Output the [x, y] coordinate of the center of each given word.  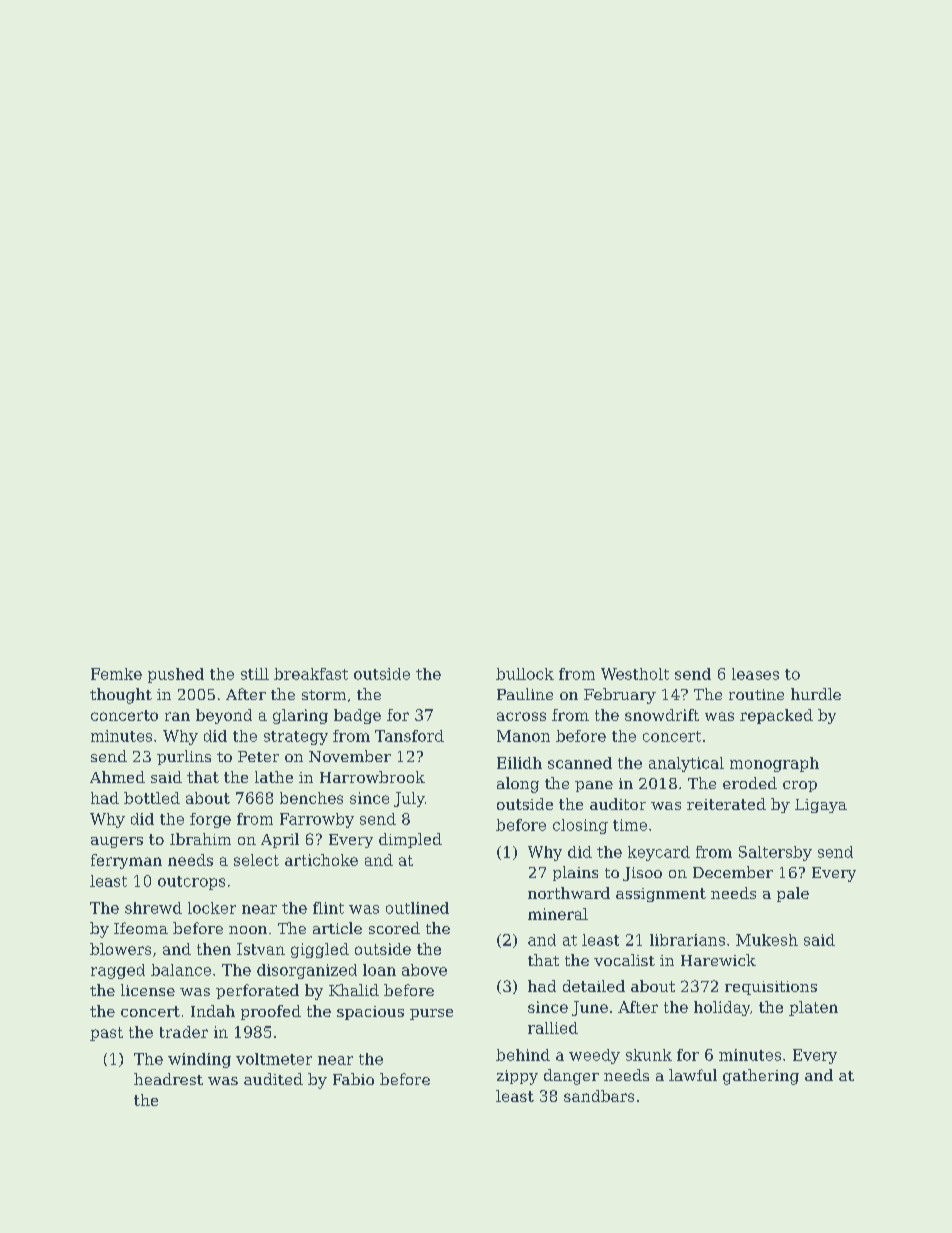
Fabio [353, 1079]
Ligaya [821, 806]
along [518, 785]
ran [177, 716]
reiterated [726, 804]
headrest [168, 1079]
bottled [152, 798]
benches [311, 798]
